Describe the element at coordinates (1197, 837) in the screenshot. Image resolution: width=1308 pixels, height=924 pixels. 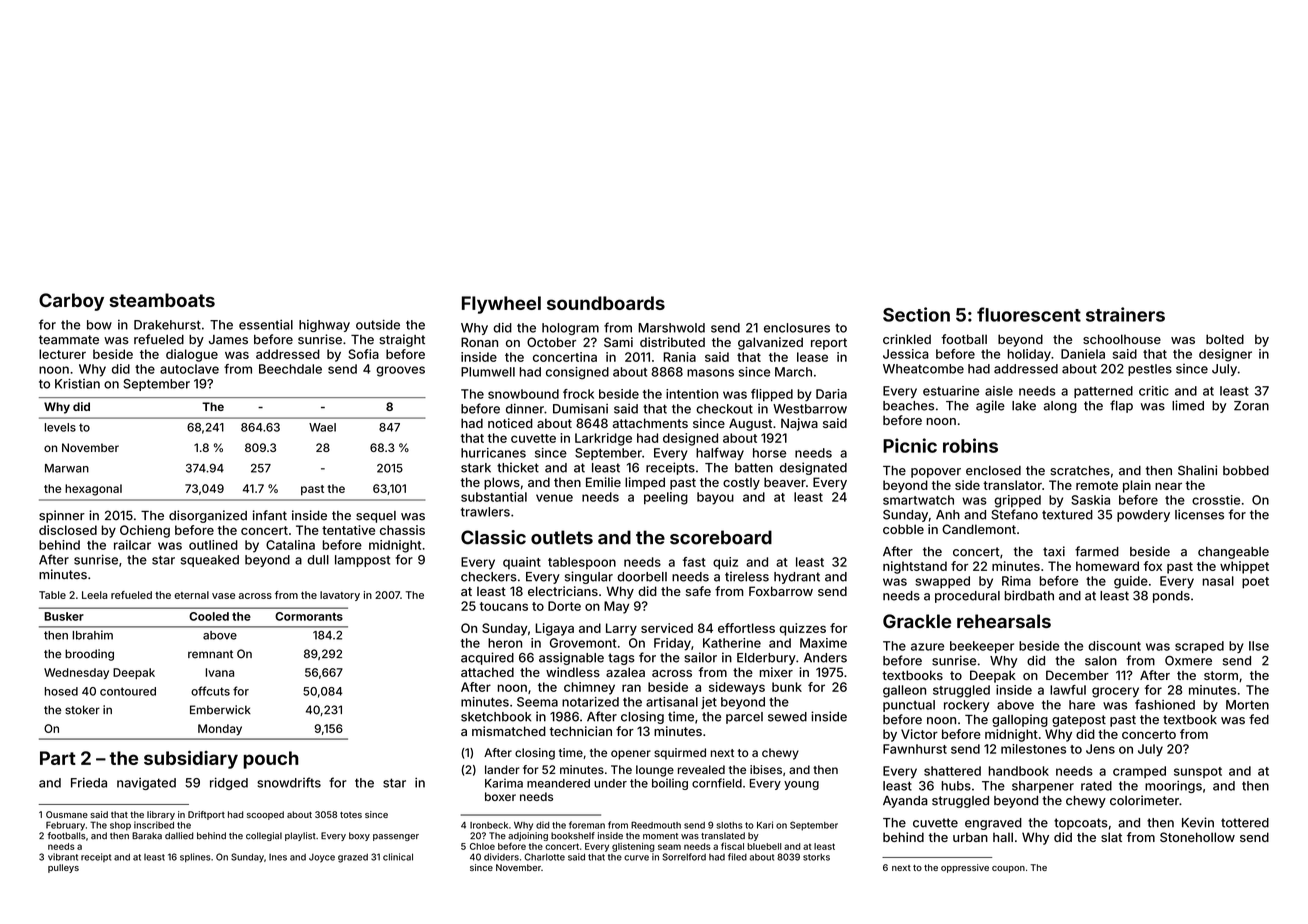
I see `Stonehollow` at that location.
